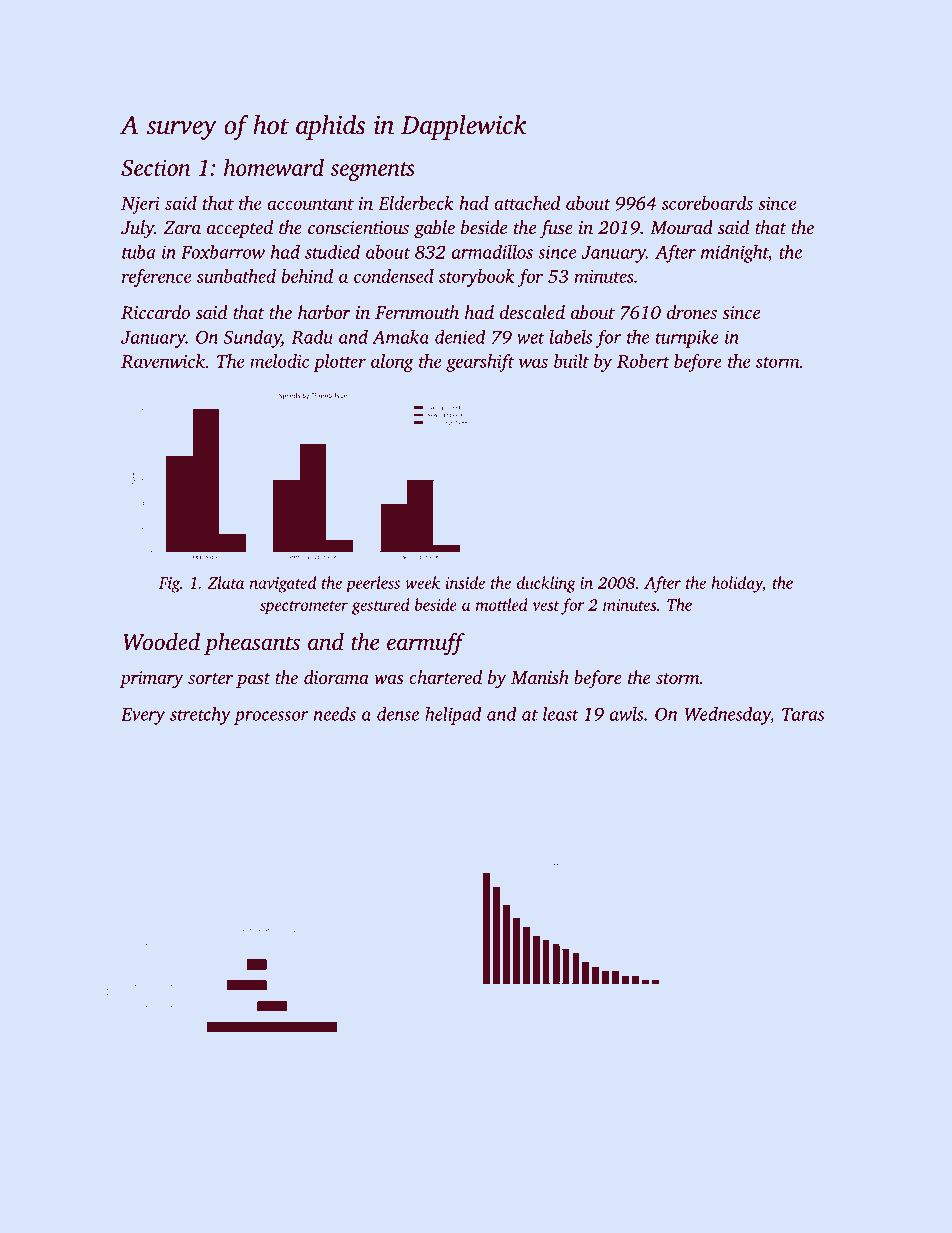  Describe the element at coordinates (152, 679) in the screenshot. I see `primary` at that location.
